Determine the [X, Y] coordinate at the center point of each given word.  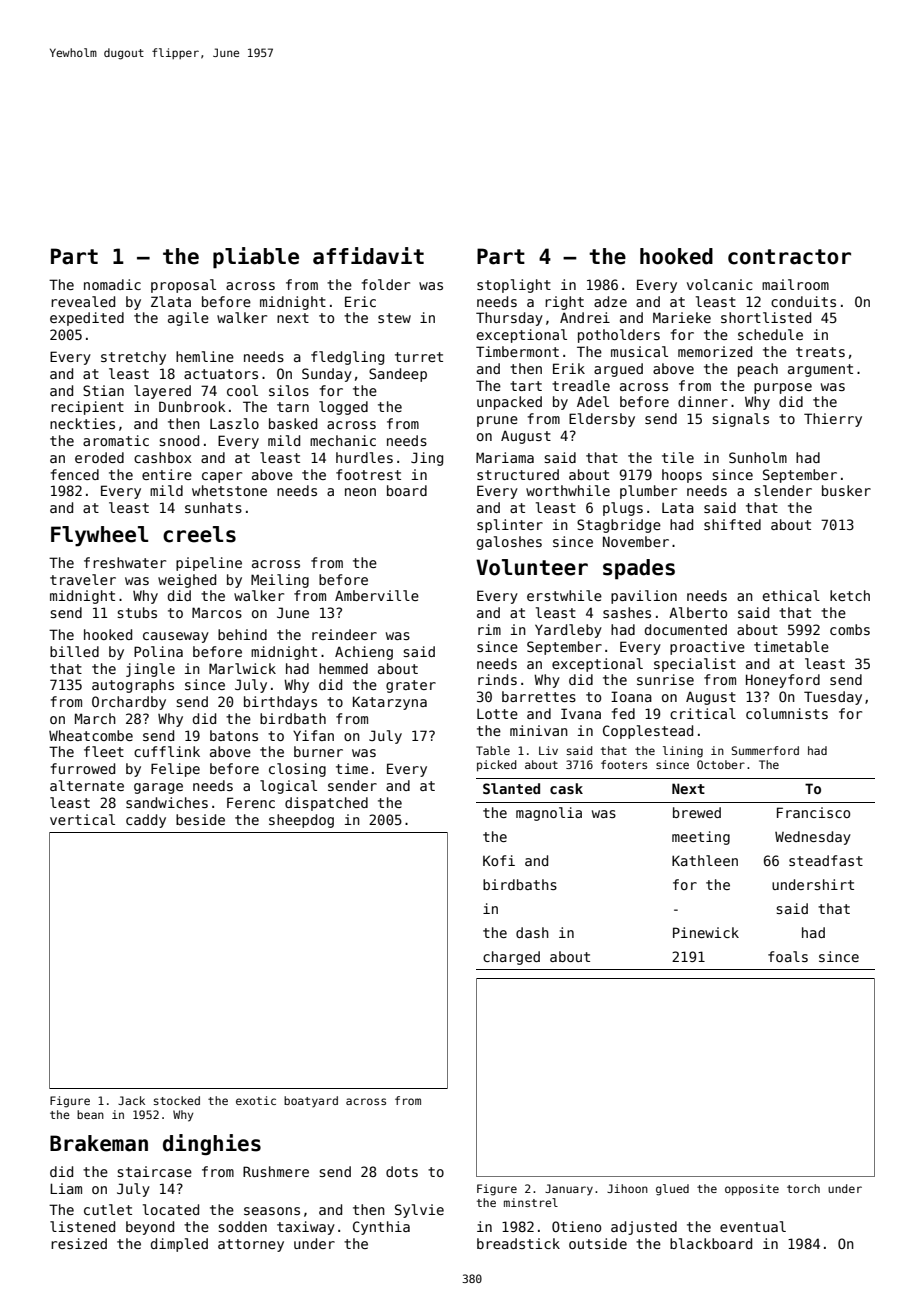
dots [402, 1171]
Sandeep [398, 375]
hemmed [343, 668]
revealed [83, 301]
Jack [131, 1100]
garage [158, 788]
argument [820, 370]
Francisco [813, 812]
